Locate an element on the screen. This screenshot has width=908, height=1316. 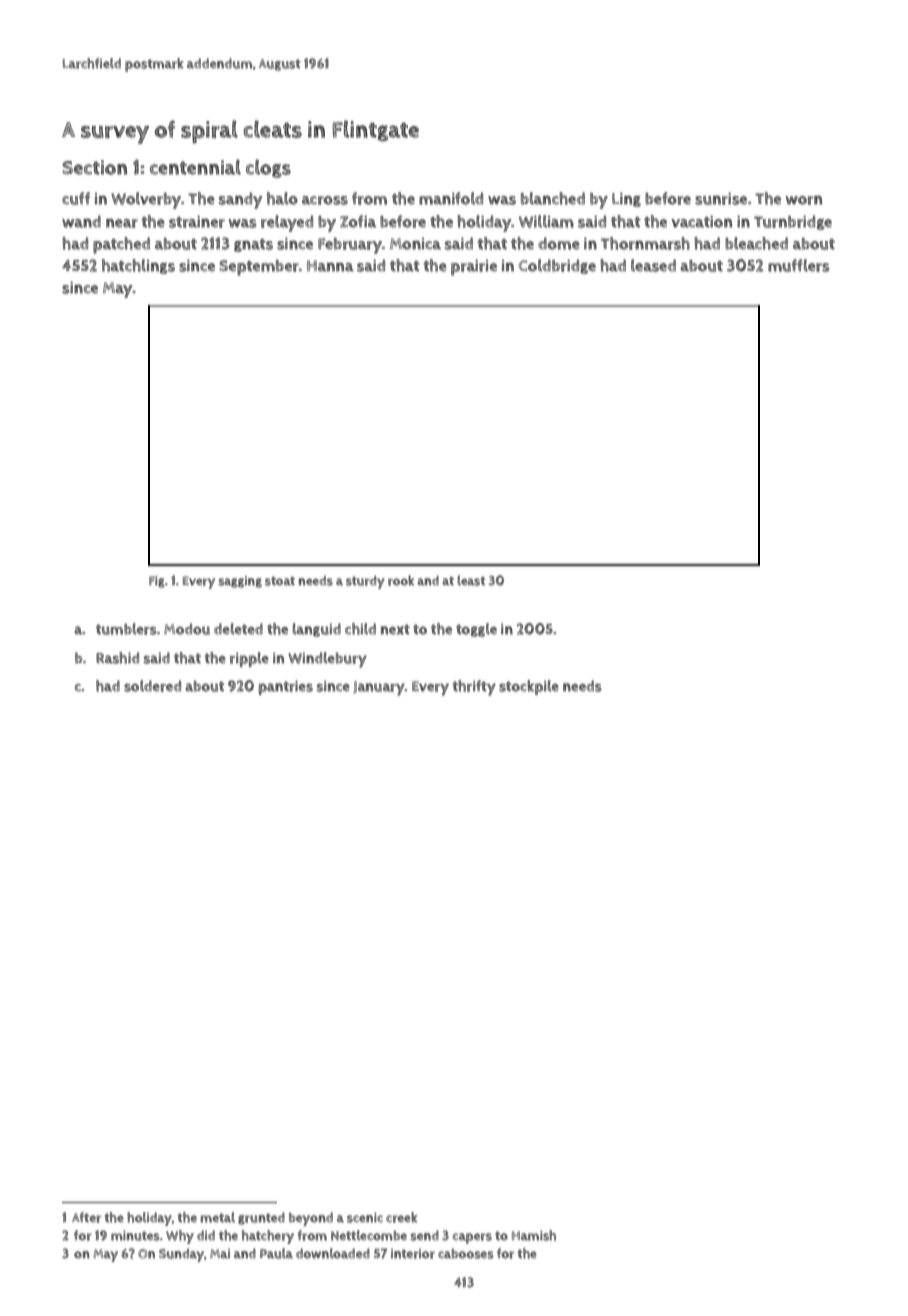
clogs is located at coordinates (268, 168).
